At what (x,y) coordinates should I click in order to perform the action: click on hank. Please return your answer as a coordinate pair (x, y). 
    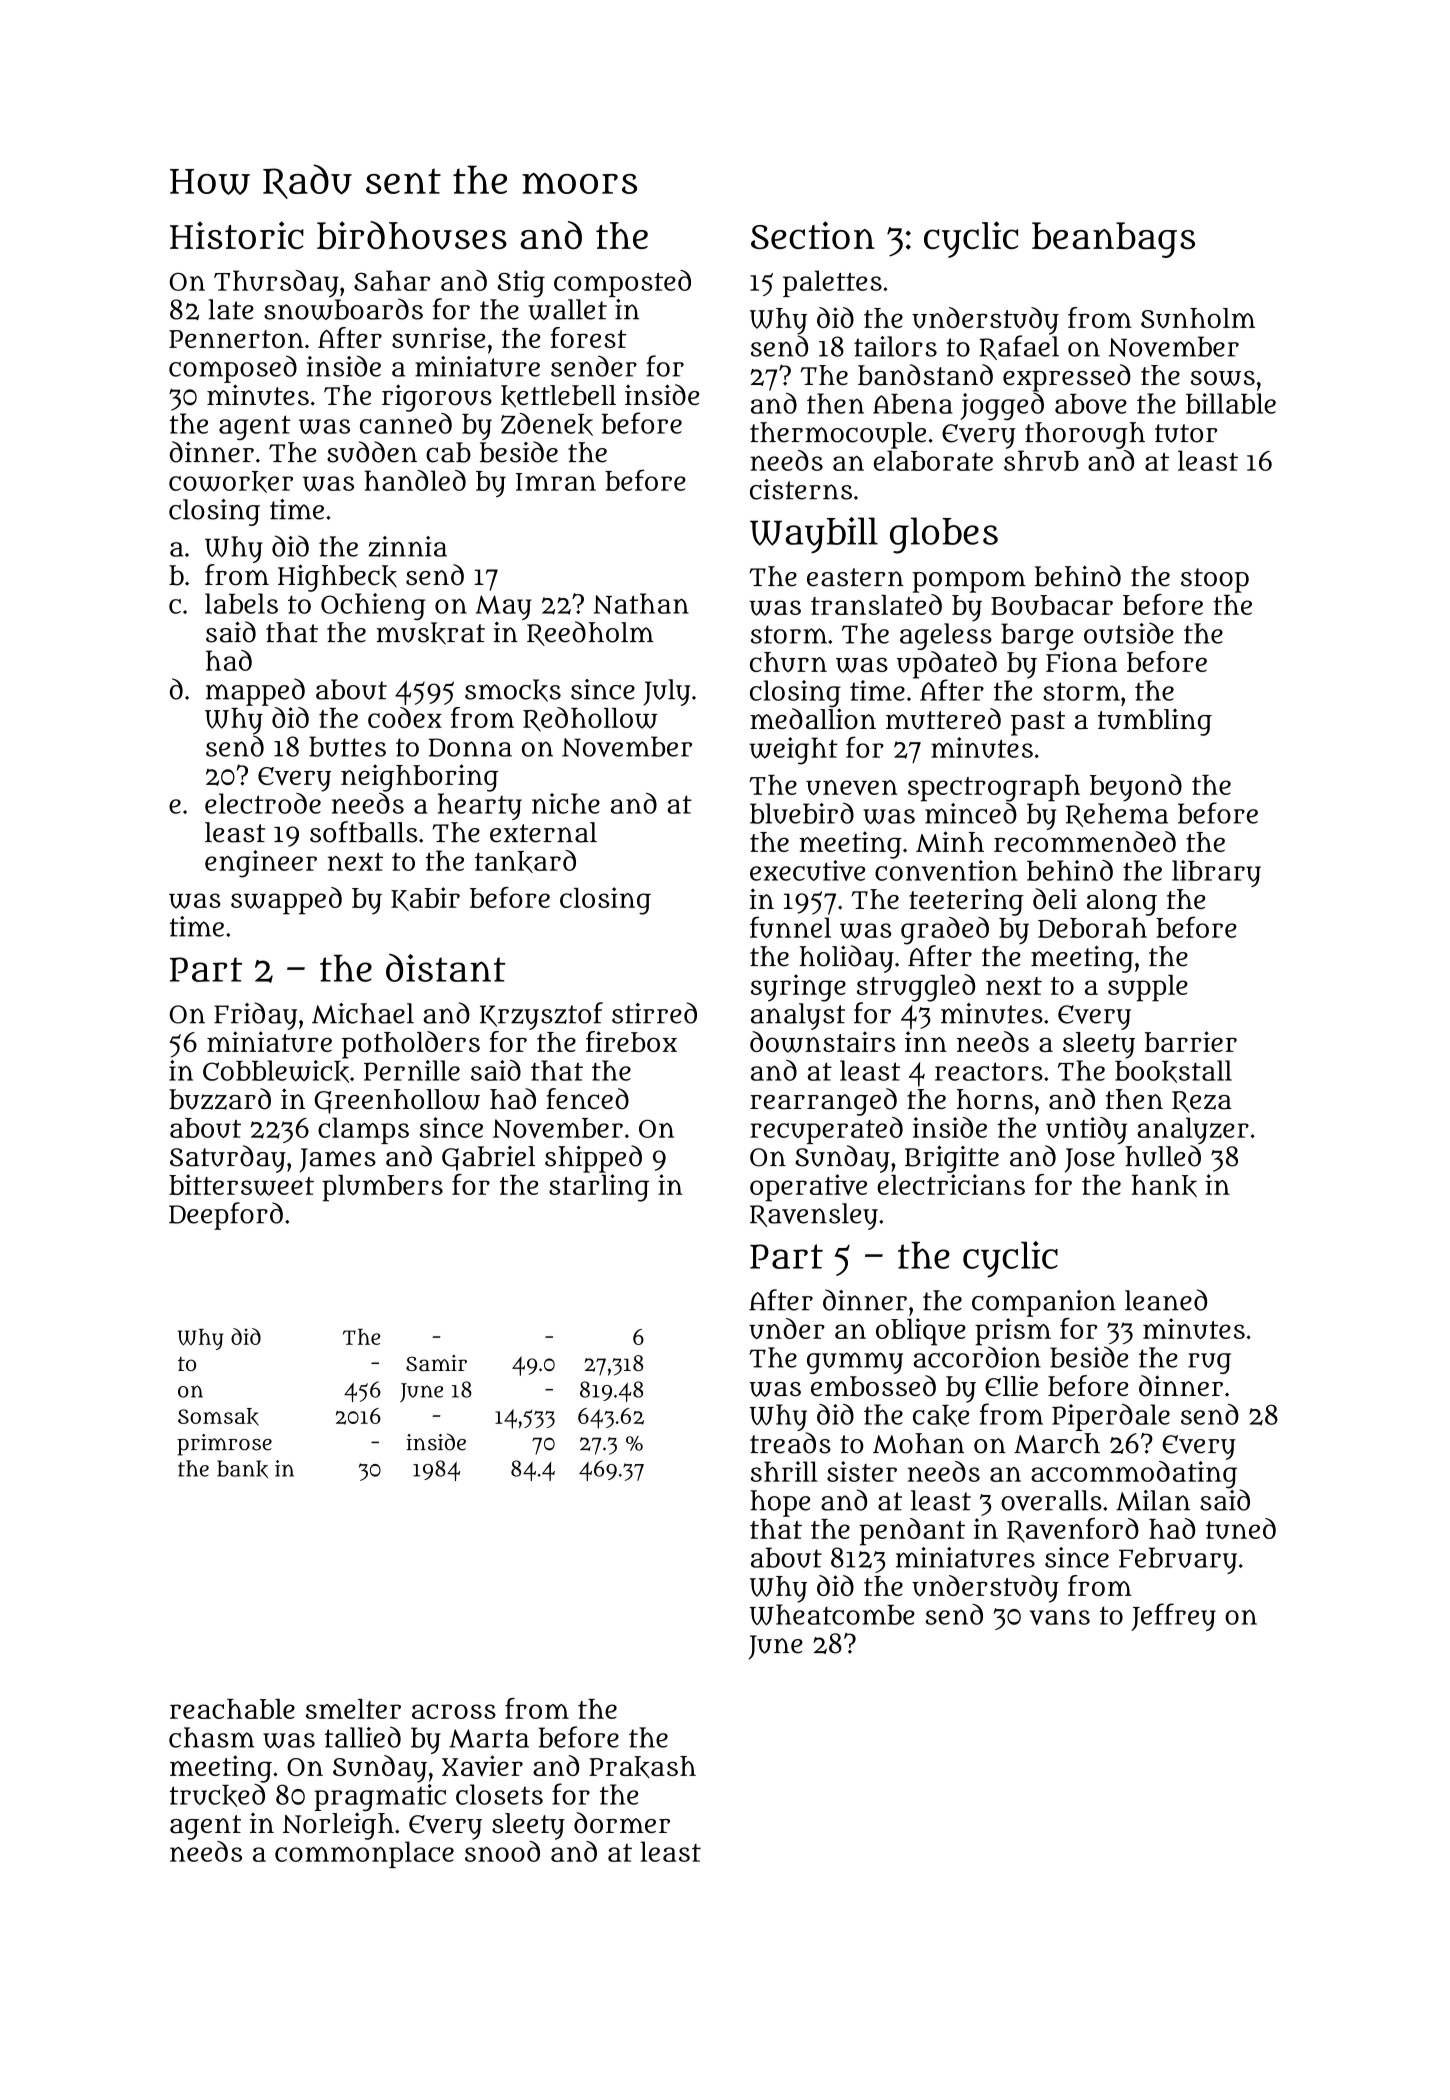
    Looking at the image, I should click on (1164, 1186).
